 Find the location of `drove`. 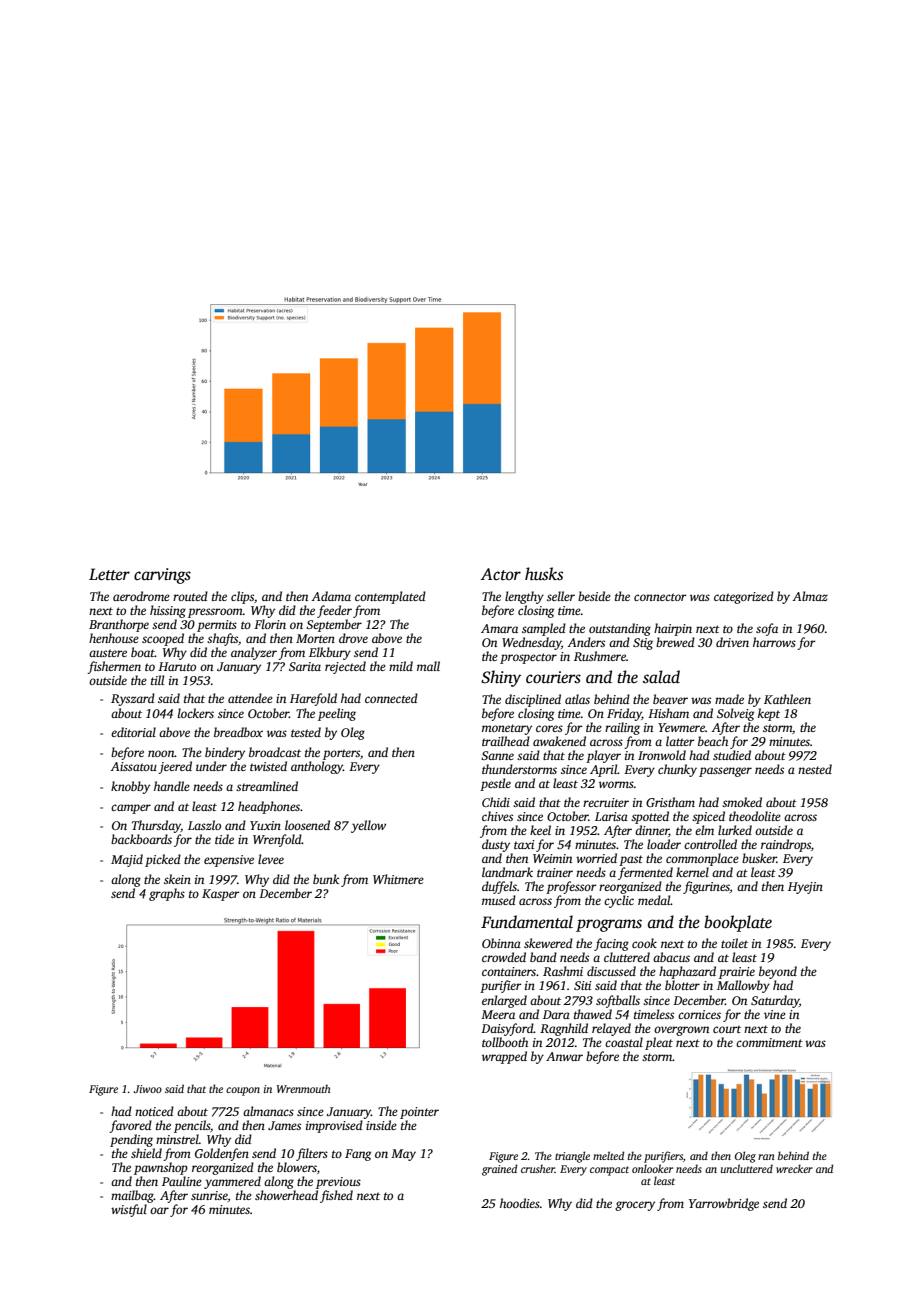

drove is located at coordinates (353, 638).
